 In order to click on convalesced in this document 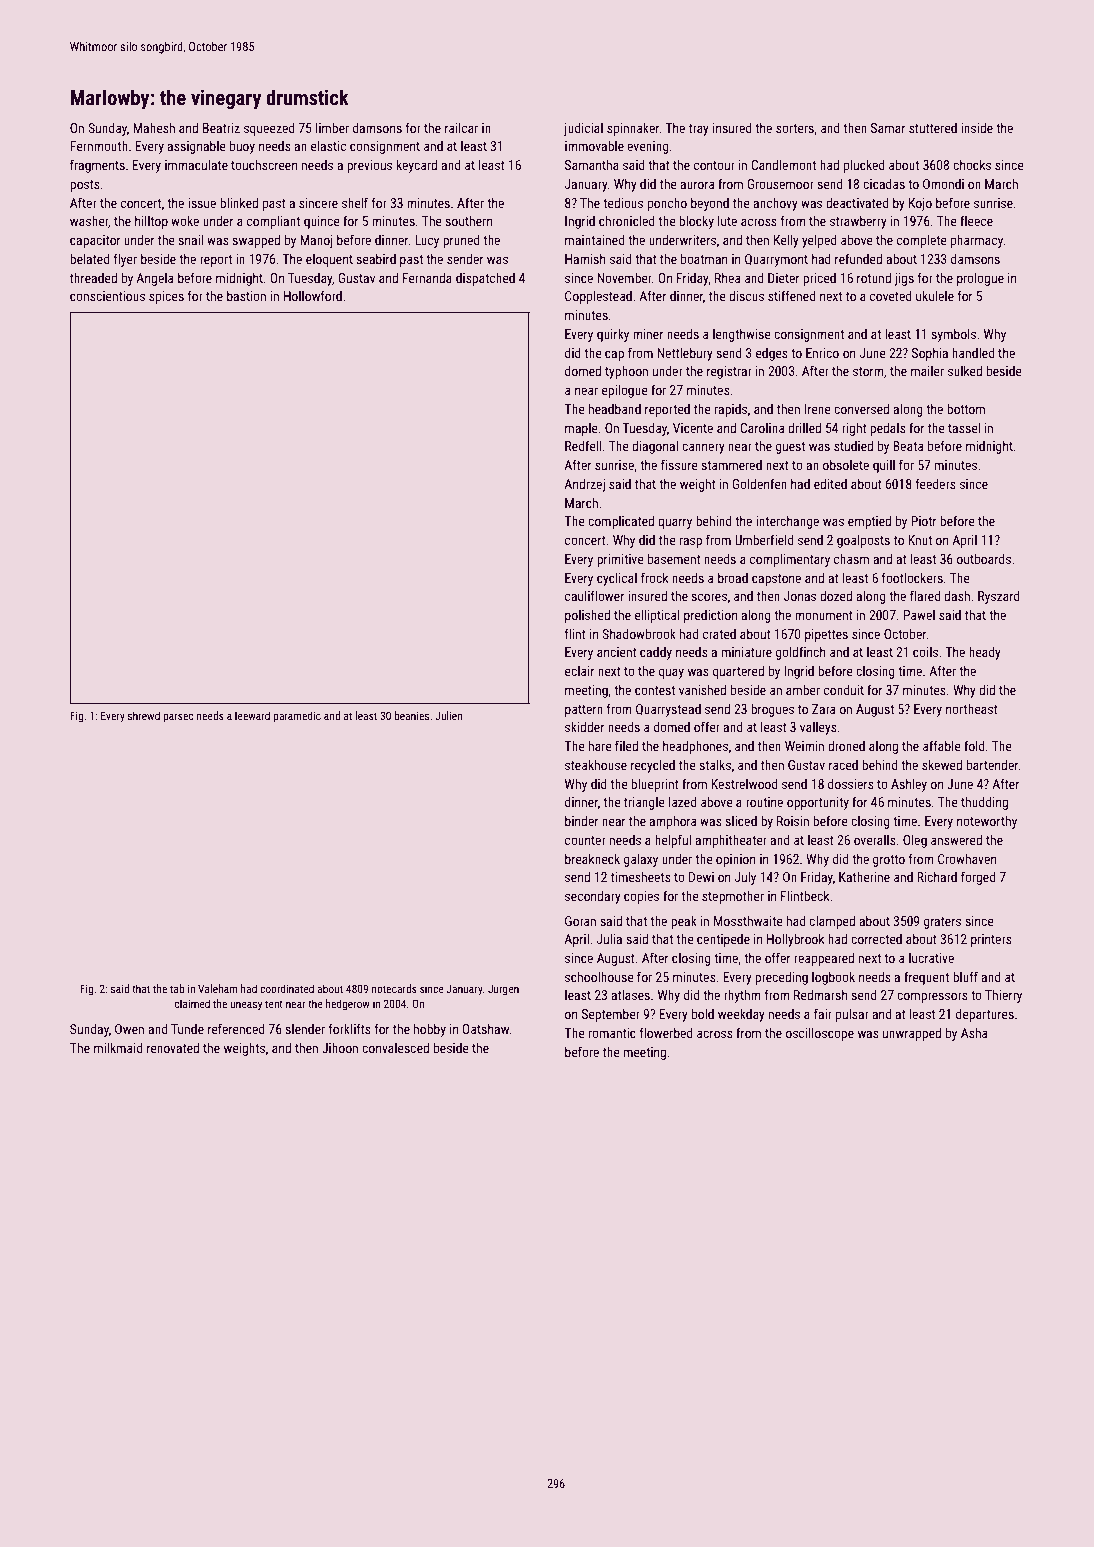, I will do `click(395, 1047)`.
